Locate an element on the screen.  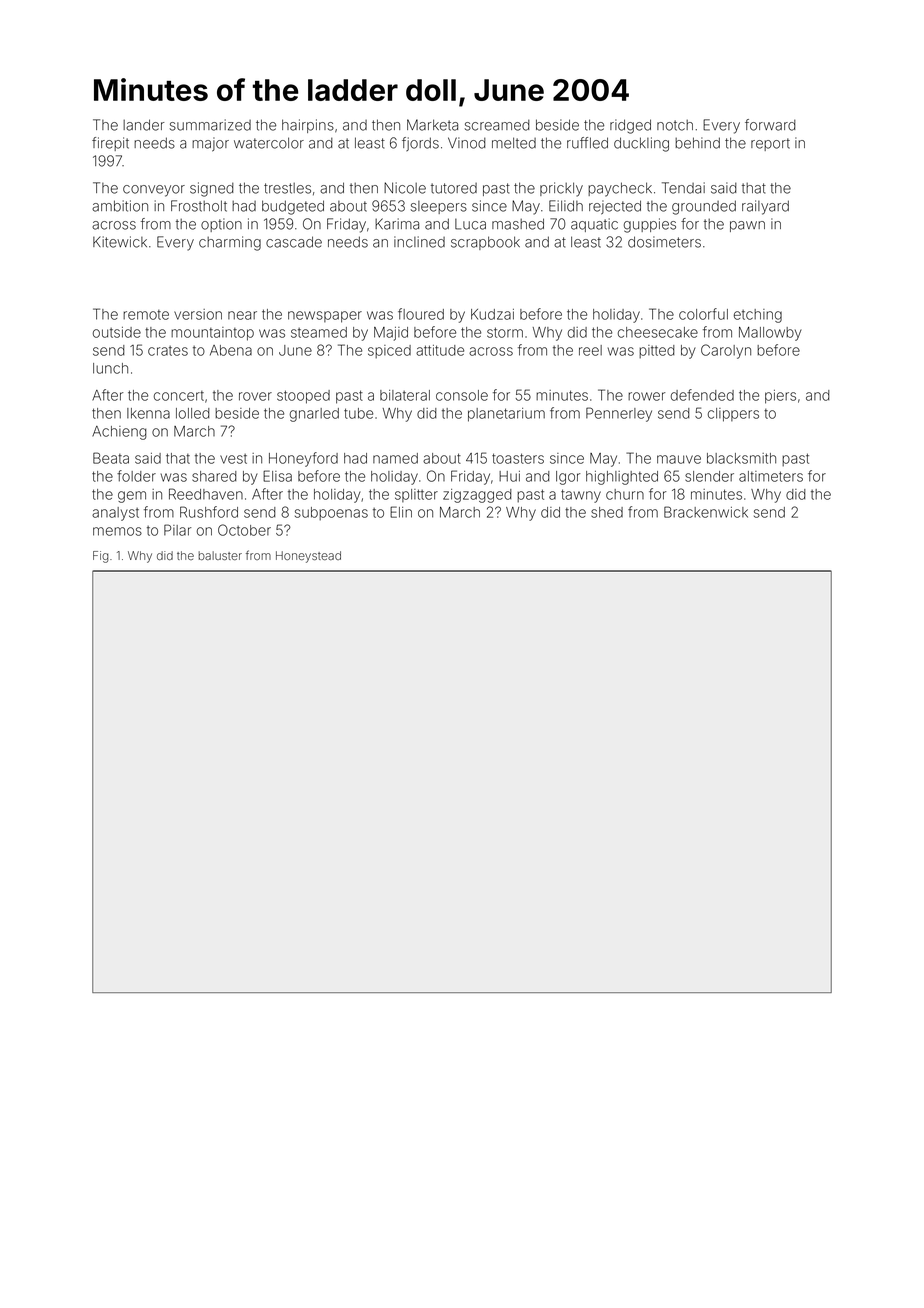
zigzagged is located at coordinates (477, 496).
